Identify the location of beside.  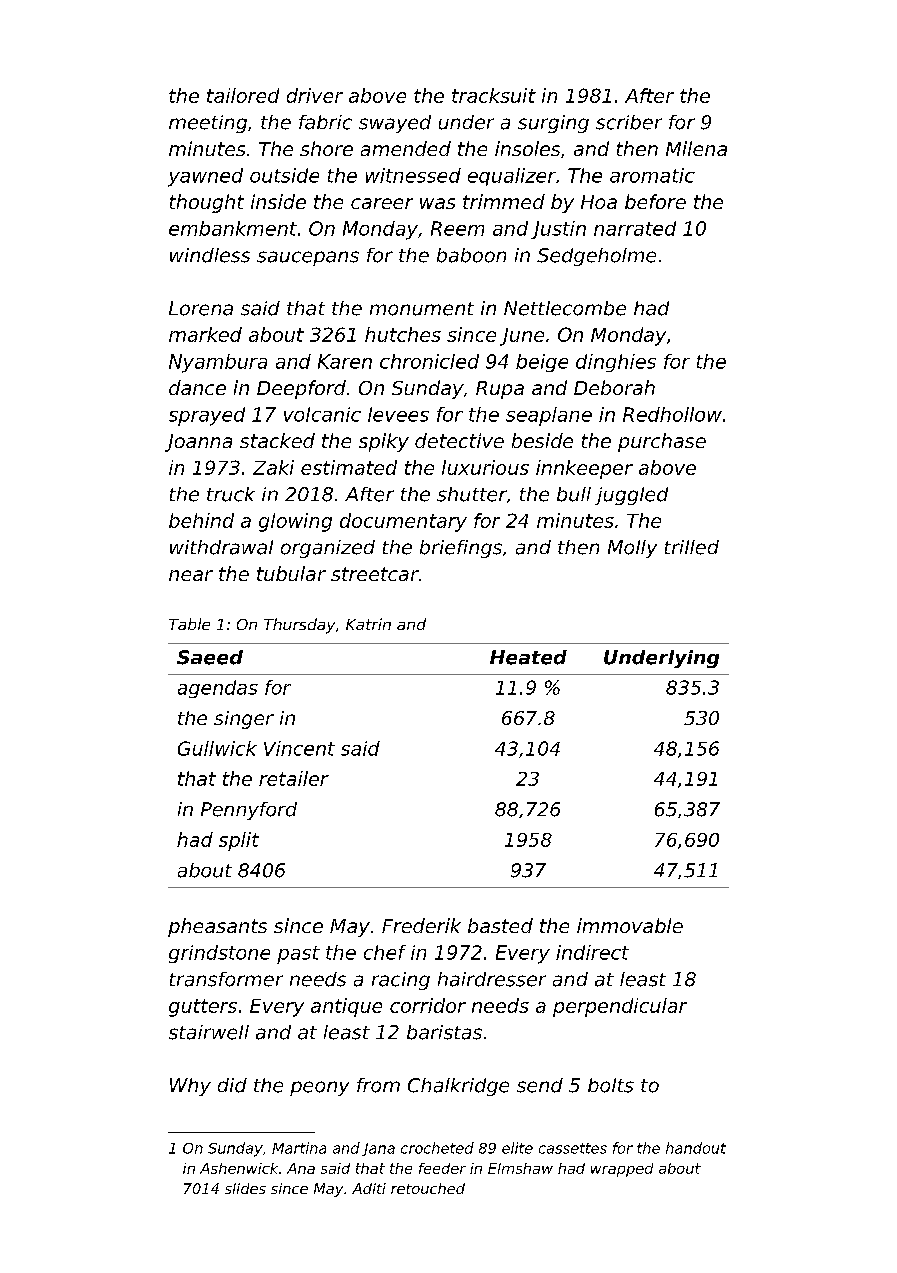
(542, 440).
